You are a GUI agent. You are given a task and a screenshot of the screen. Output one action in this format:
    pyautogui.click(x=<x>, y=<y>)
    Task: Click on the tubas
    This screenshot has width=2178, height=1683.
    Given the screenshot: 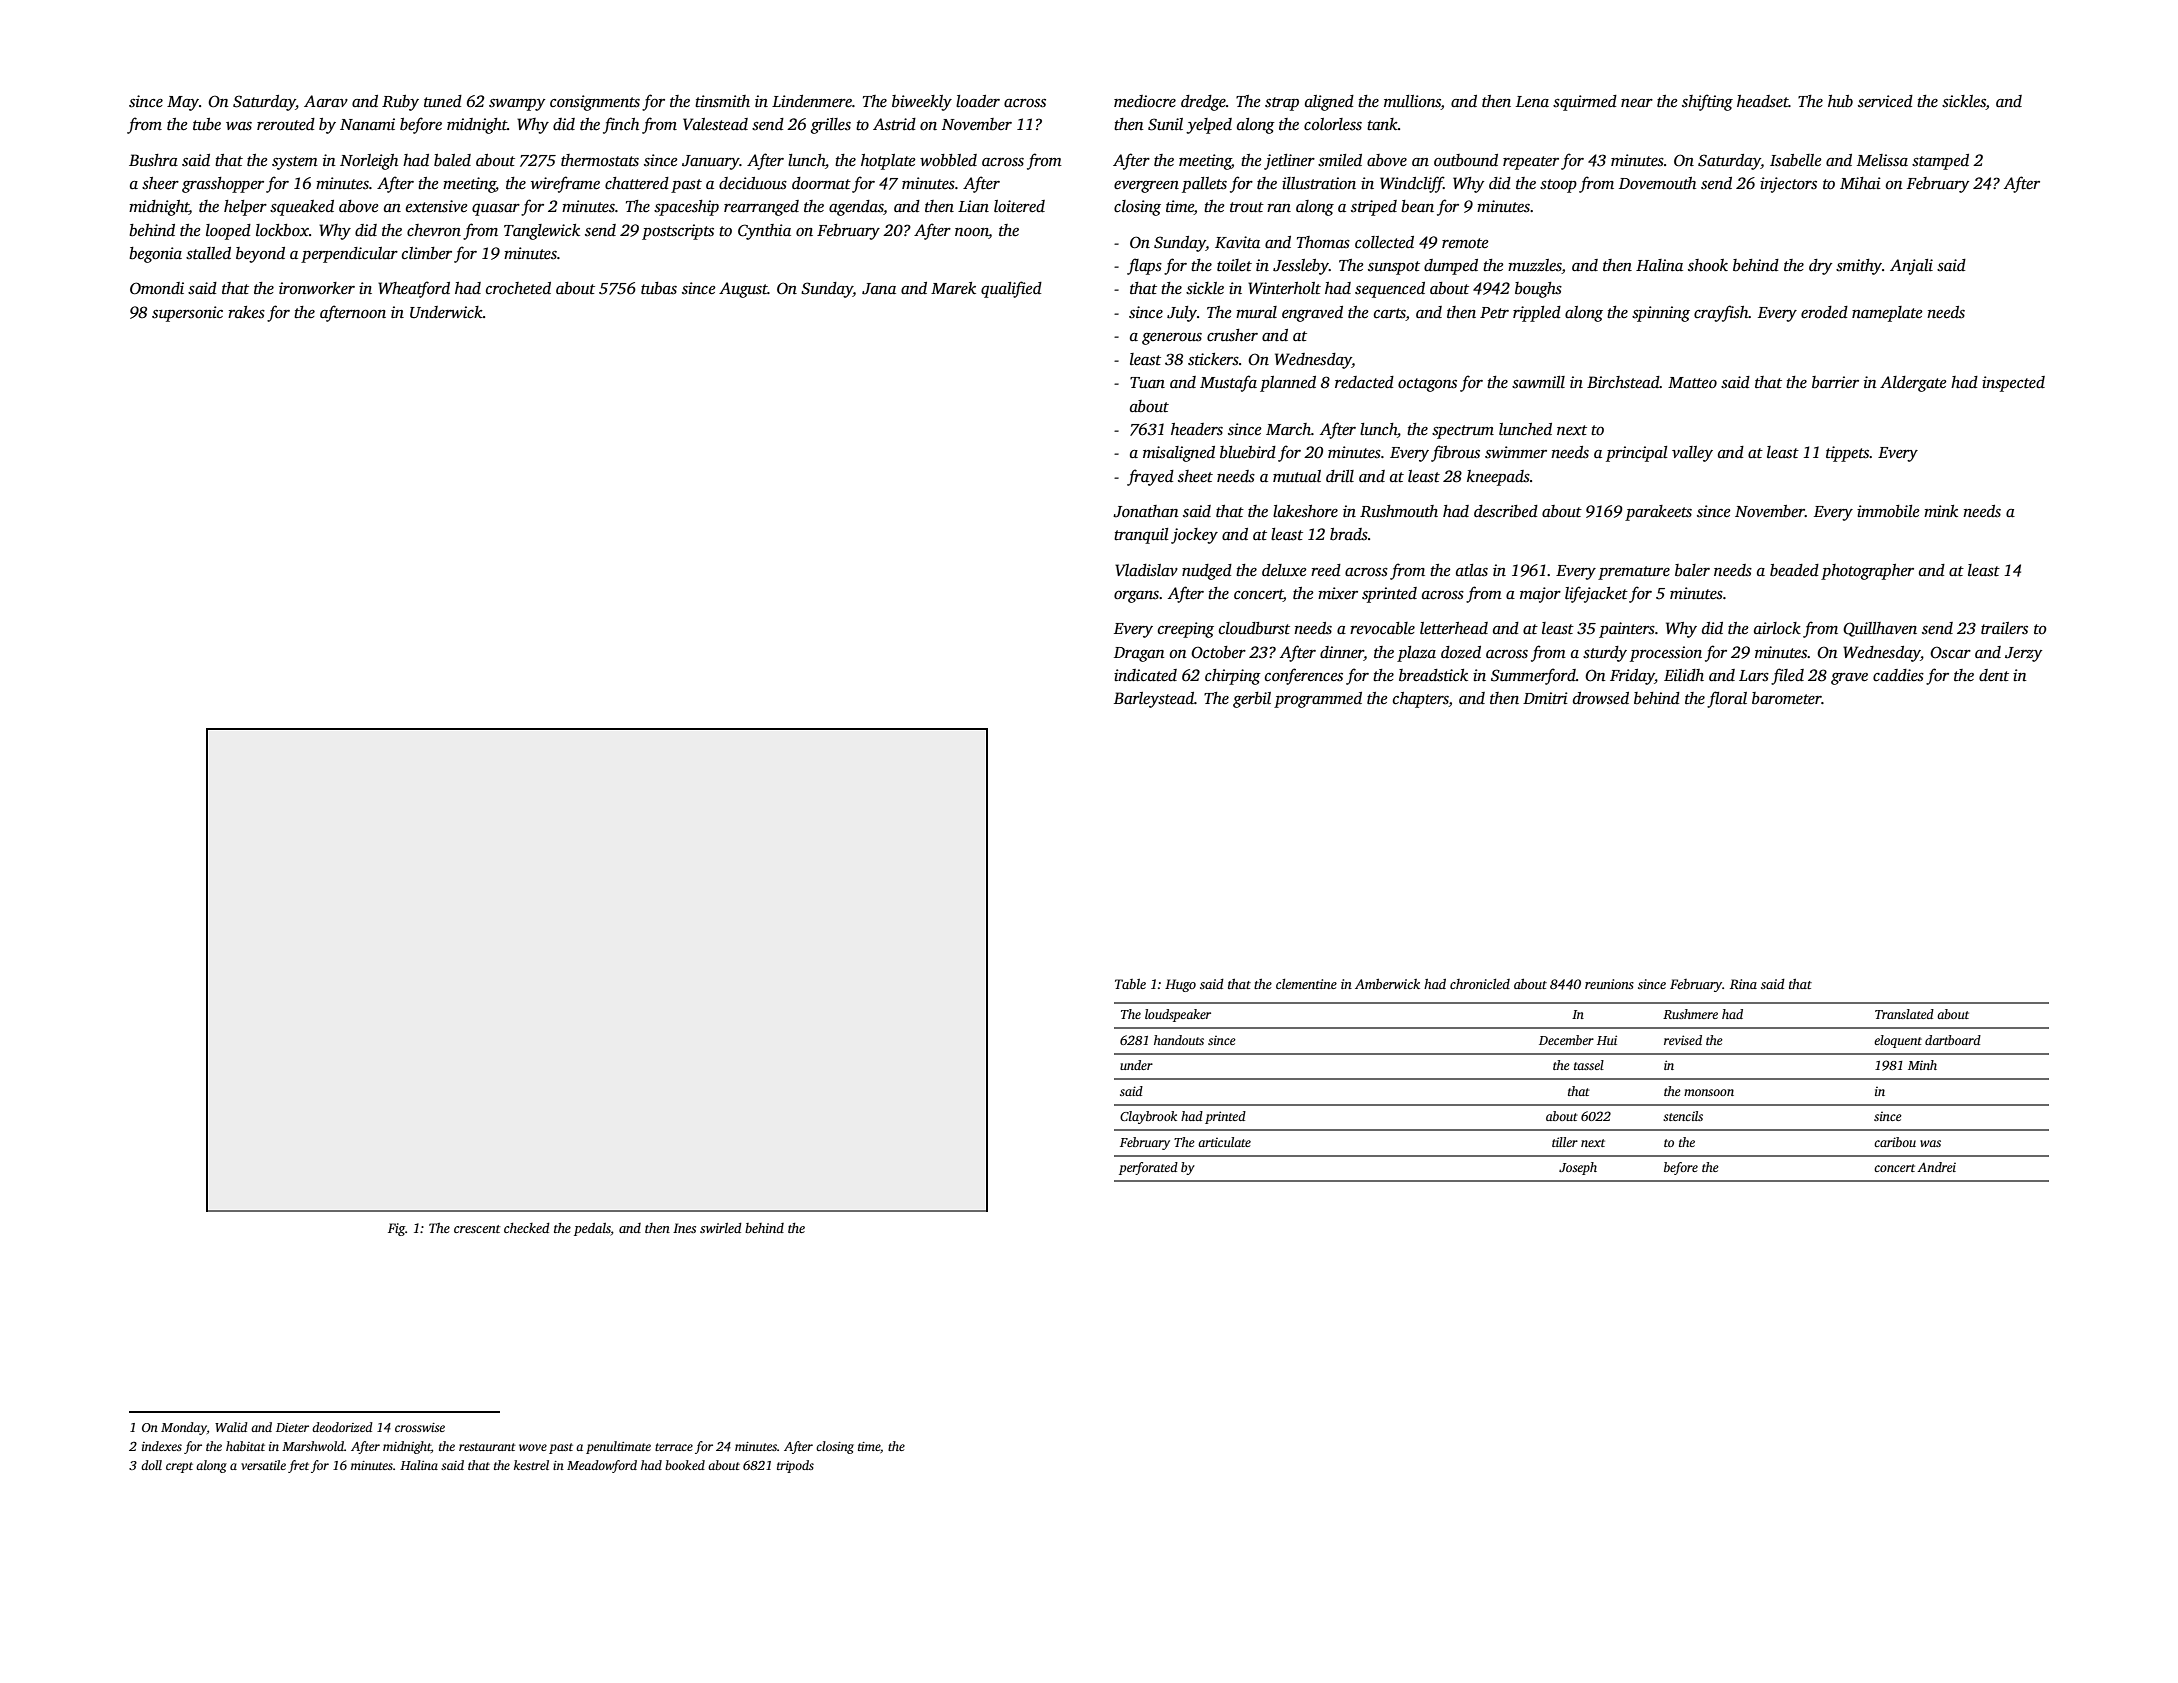 What is the action you would take?
    pyautogui.click(x=659, y=288)
